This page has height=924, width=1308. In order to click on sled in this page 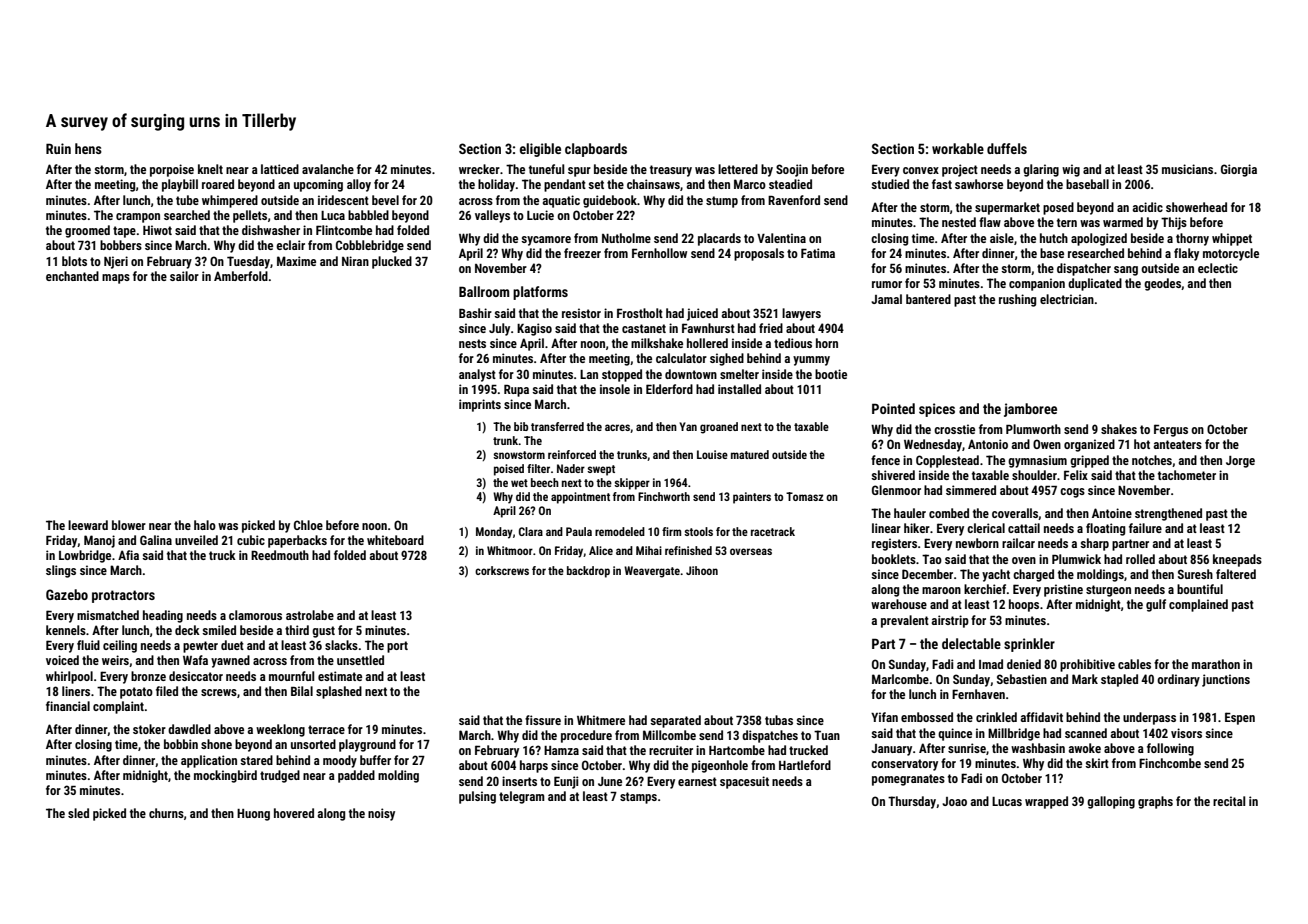, I will do `click(78, 813)`.
